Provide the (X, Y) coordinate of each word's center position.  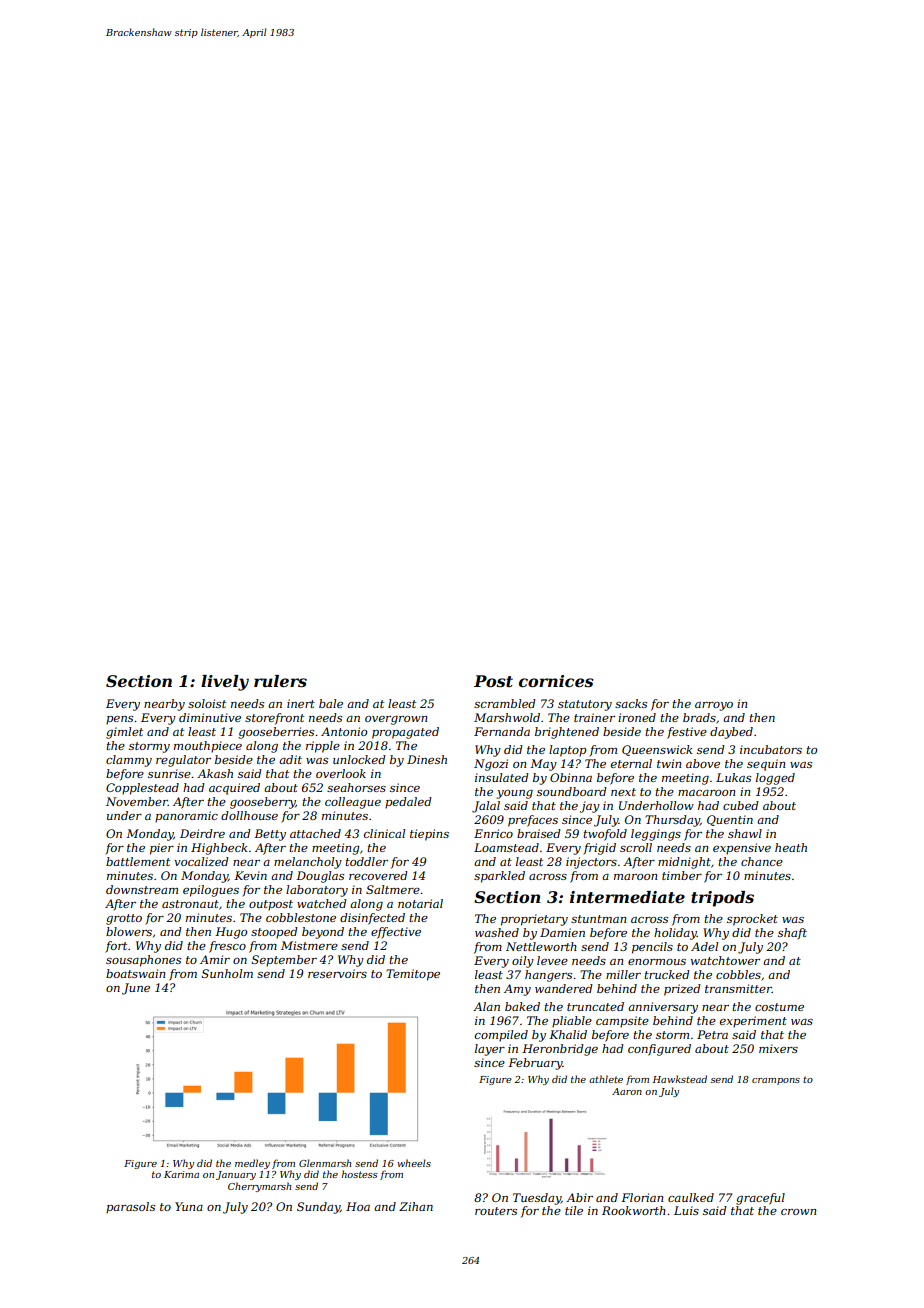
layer (490, 1050)
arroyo (714, 706)
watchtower (725, 960)
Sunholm (227, 973)
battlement (138, 861)
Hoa (358, 1206)
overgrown (396, 720)
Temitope (413, 975)
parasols (130, 1208)
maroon (635, 877)
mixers (778, 1048)
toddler (366, 861)
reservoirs (337, 973)
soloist (207, 703)
